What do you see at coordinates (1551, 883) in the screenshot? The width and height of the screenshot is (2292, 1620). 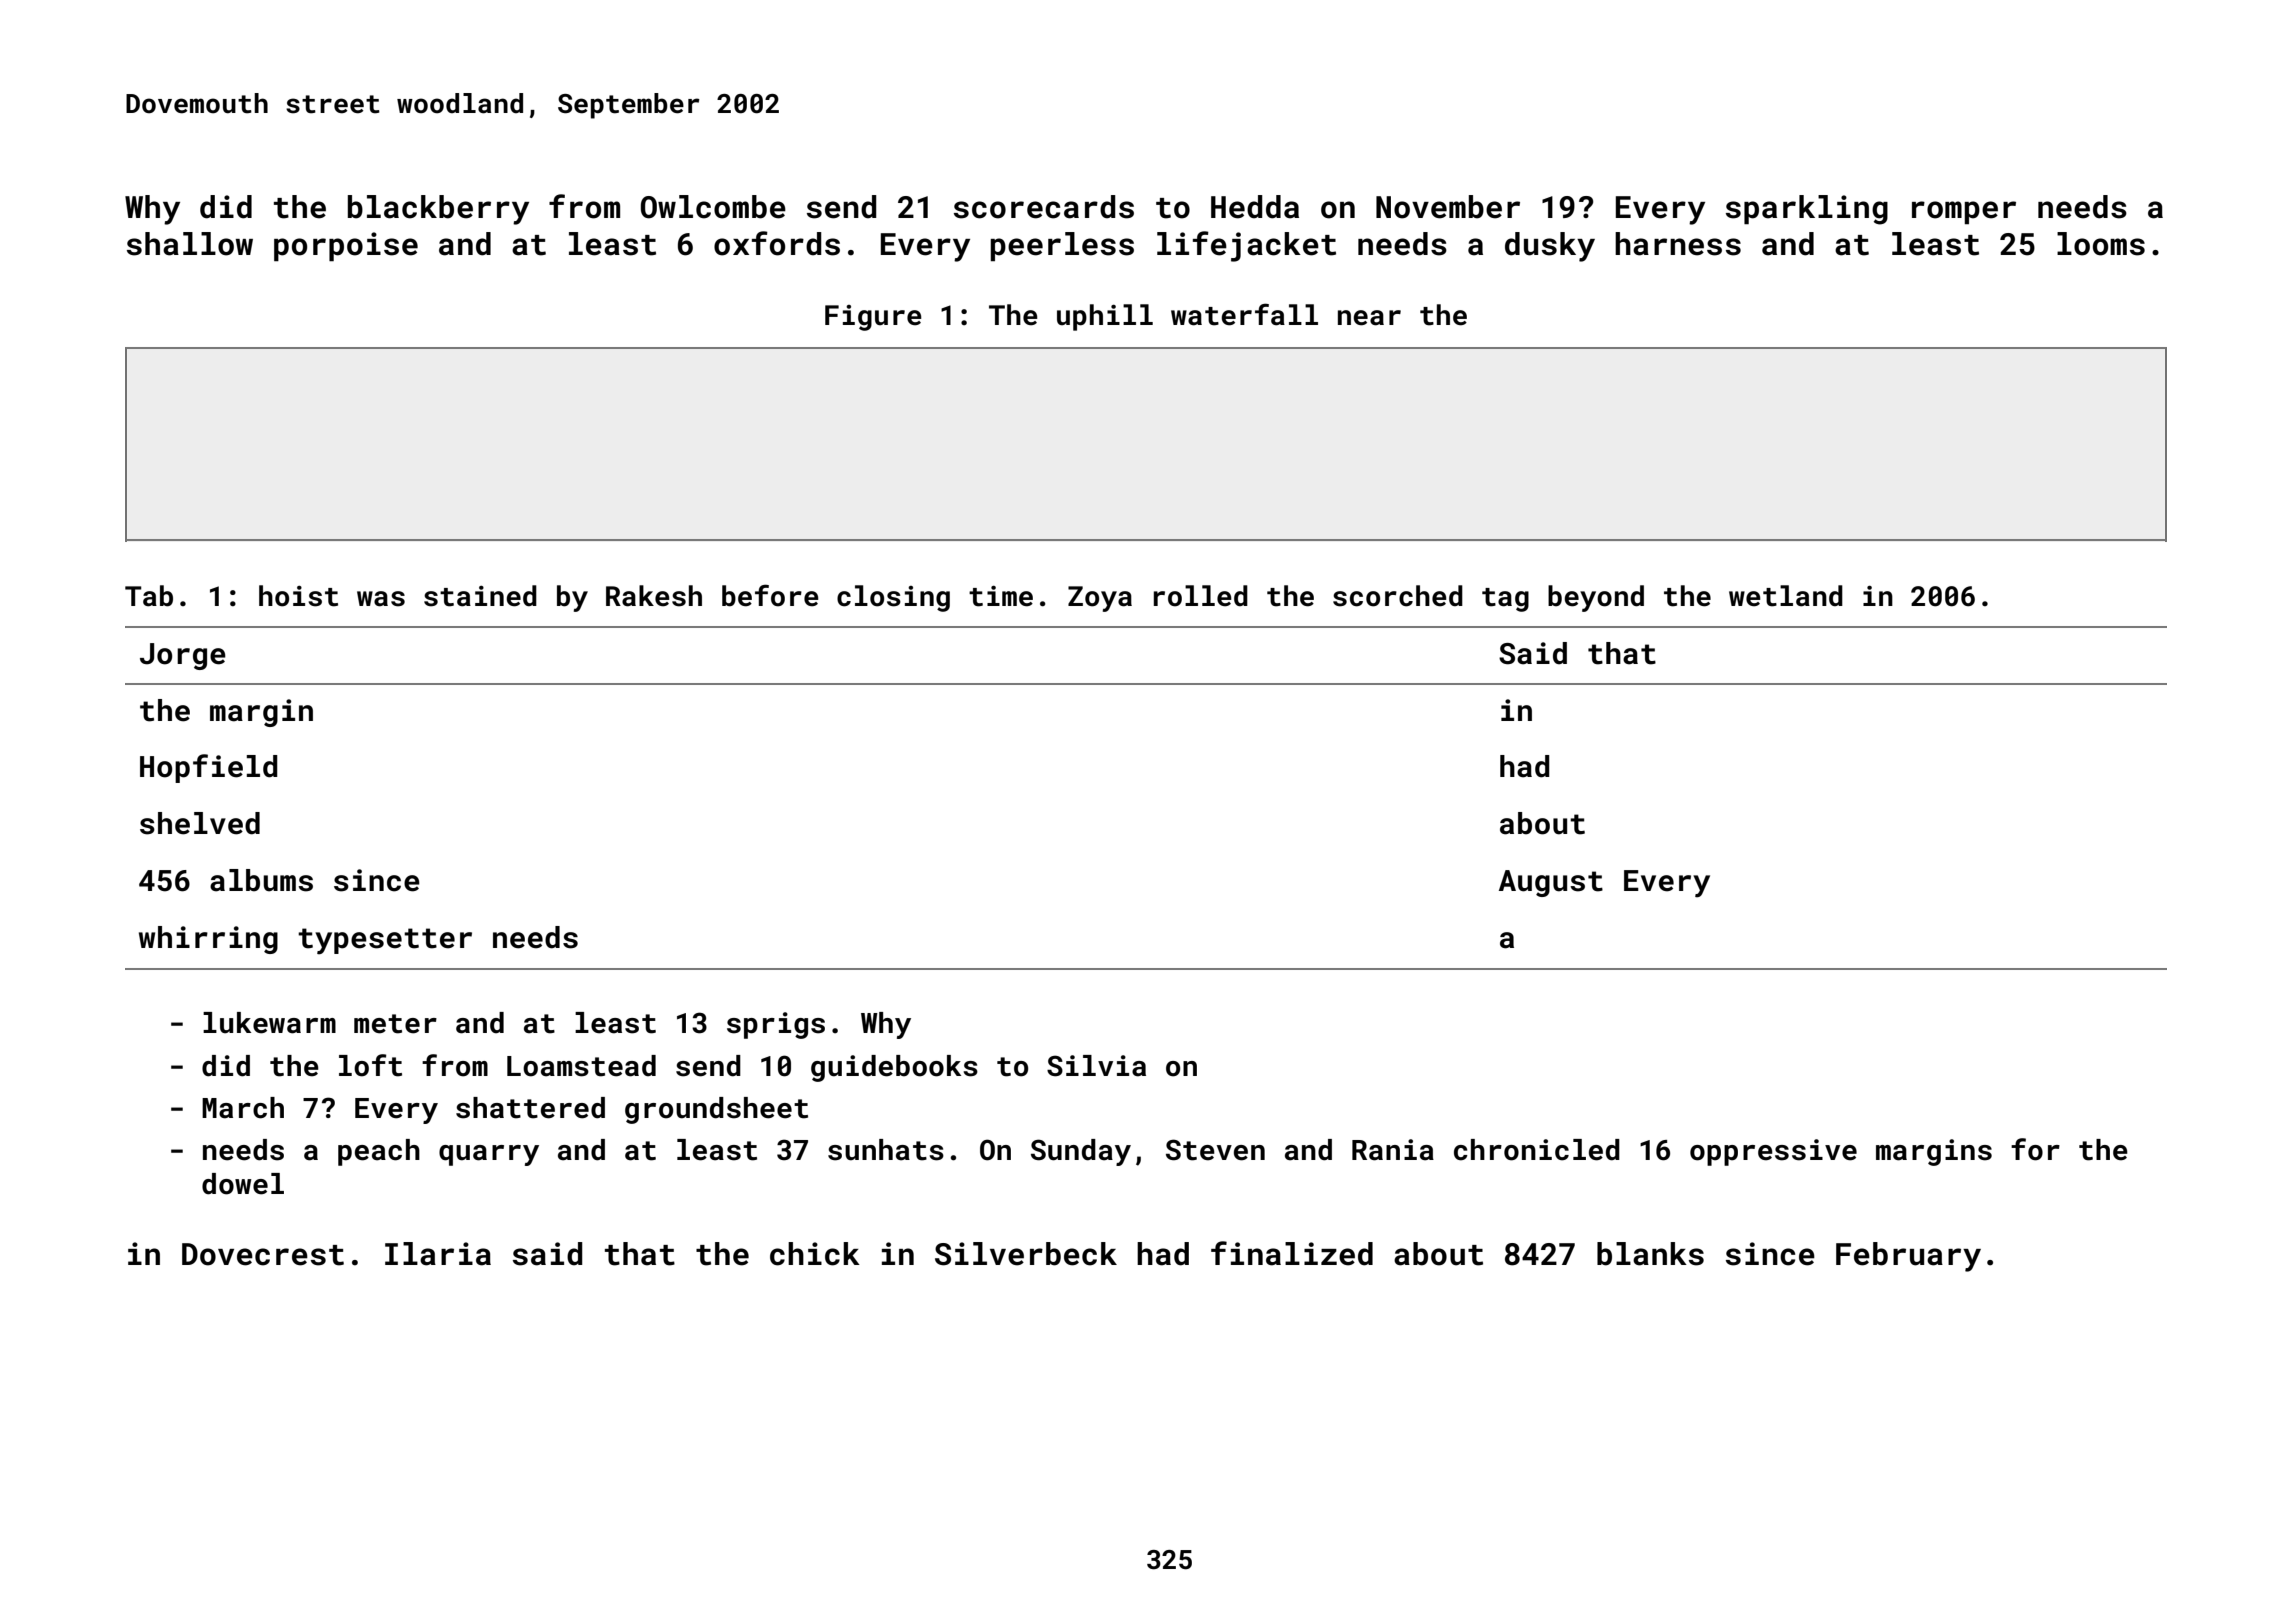 I see `August` at bounding box center [1551, 883].
